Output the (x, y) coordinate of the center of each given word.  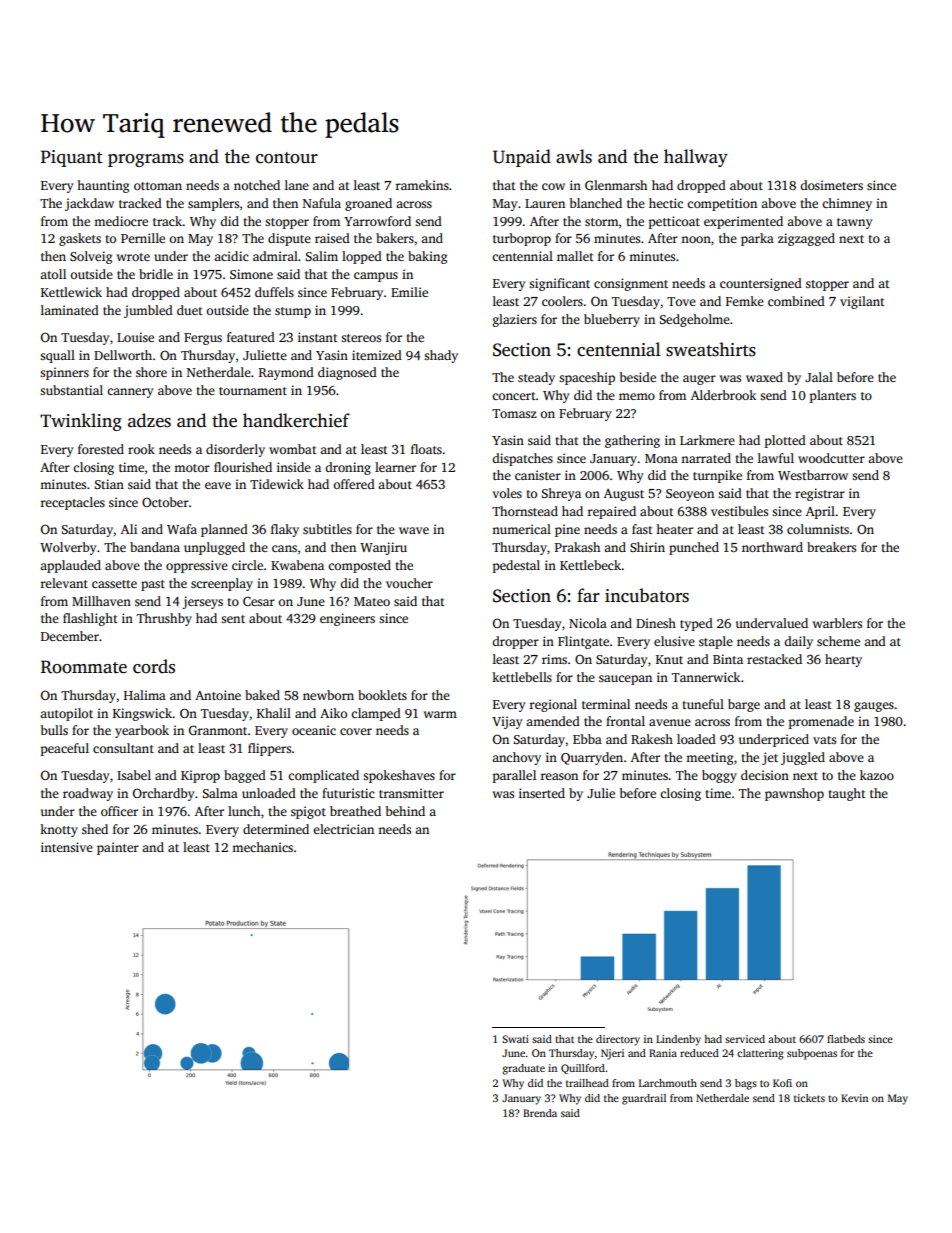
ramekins (422, 185)
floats (426, 449)
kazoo (877, 775)
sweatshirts (711, 349)
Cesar (259, 601)
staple (716, 642)
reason (559, 776)
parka (757, 239)
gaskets (80, 239)
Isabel (134, 775)
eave (218, 485)
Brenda (540, 1113)
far (588, 595)
